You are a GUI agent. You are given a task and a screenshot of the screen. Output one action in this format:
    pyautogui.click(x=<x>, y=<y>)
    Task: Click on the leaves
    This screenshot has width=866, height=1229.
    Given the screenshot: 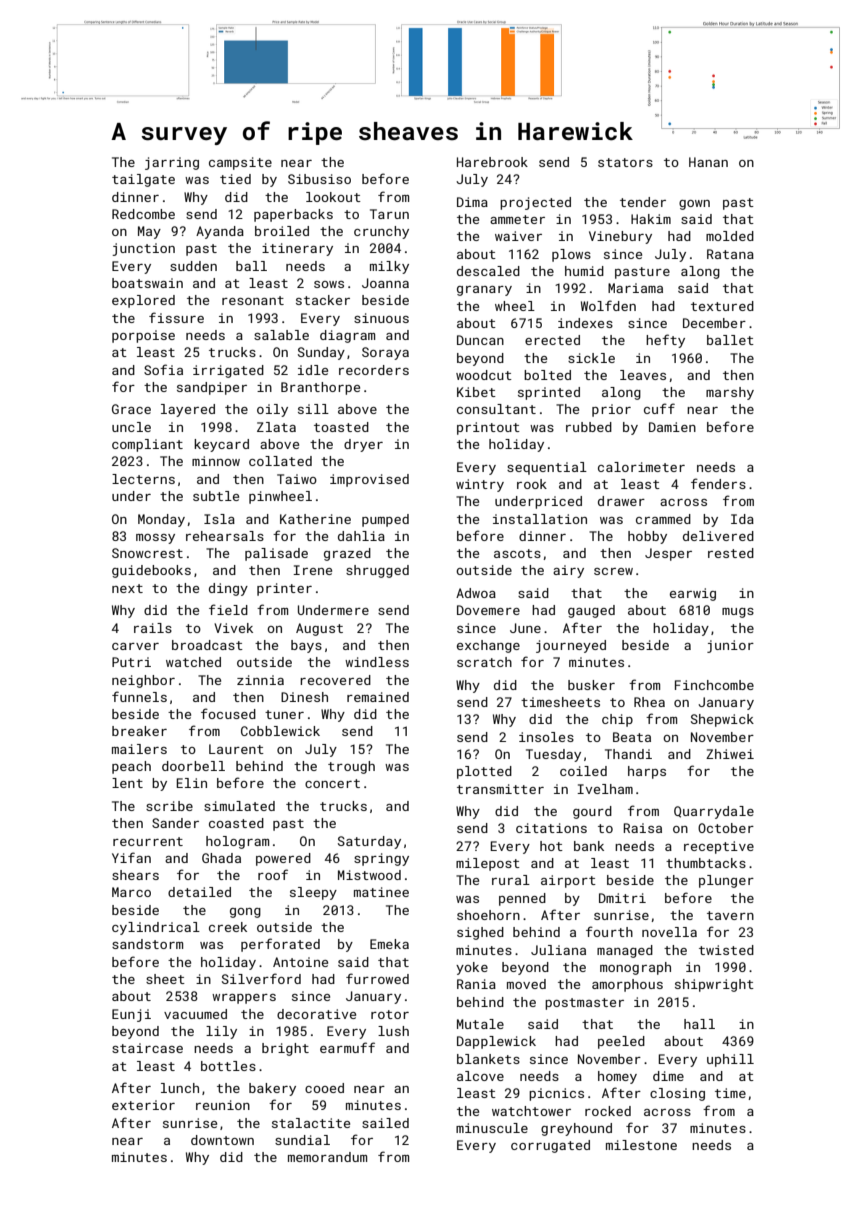 What is the action you would take?
    pyautogui.click(x=643, y=375)
